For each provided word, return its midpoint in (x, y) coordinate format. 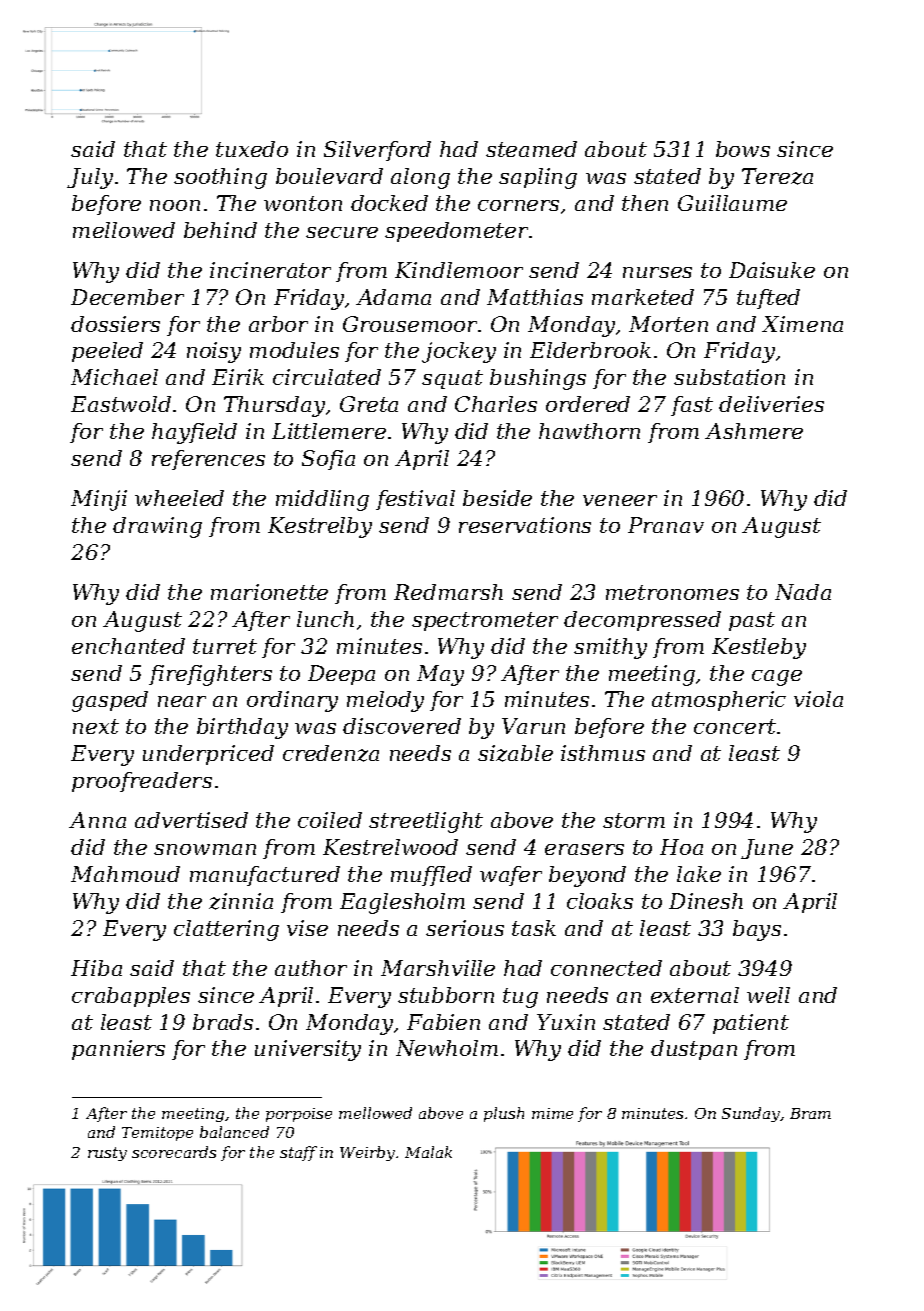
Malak (428, 1152)
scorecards (174, 1152)
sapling (538, 178)
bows (743, 149)
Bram (810, 1113)
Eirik (238, 377)
